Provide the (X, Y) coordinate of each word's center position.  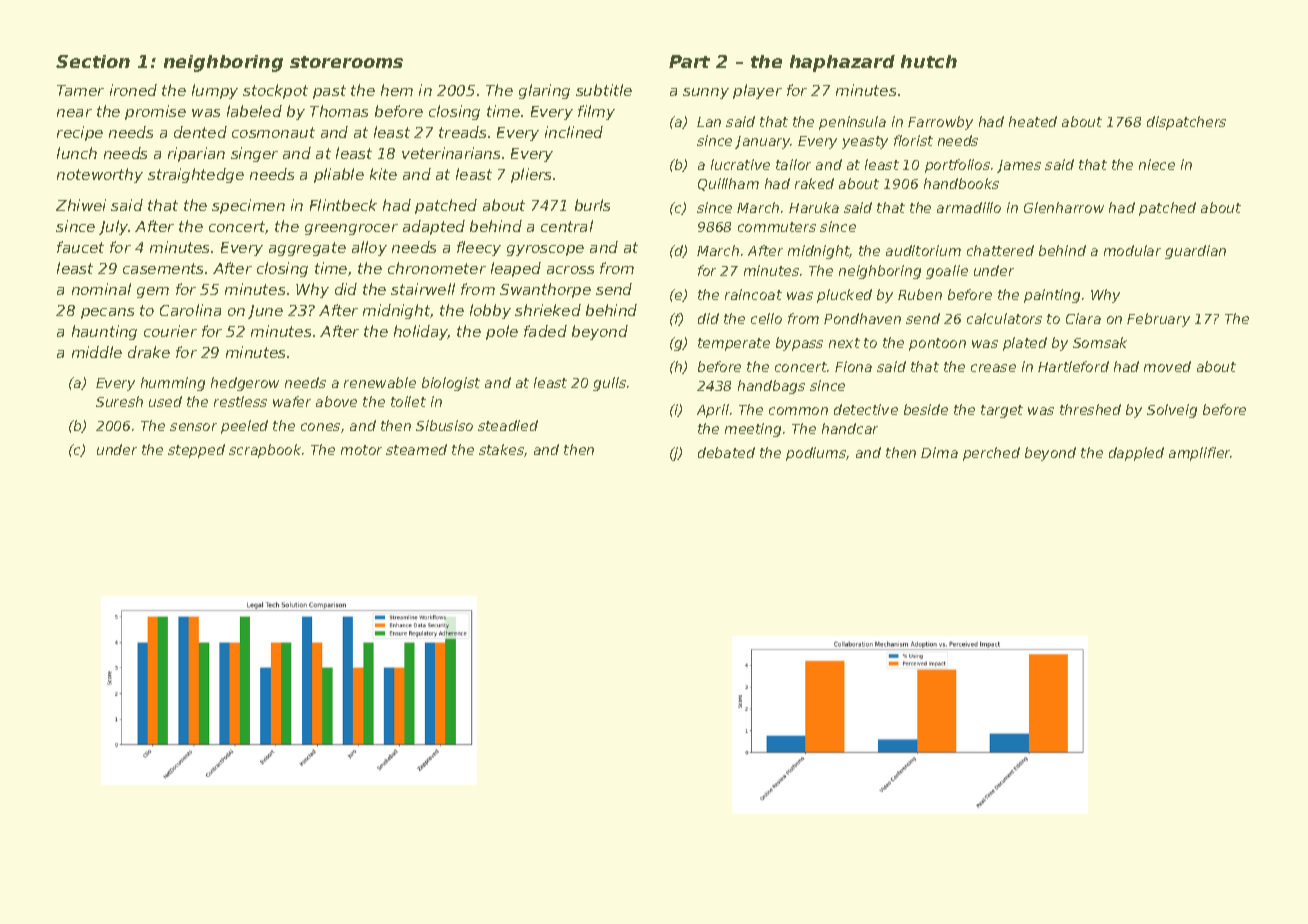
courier (170, 331)
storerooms (346, 62)
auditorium (923, 250)
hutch (929, 61)
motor (361, 450)
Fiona (853, 366)
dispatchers (1186, 123)
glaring (544, 91)
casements (163, 268)
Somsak (1100, 342)
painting (1052, 296)
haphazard (842, 63)
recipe (80, 133)
